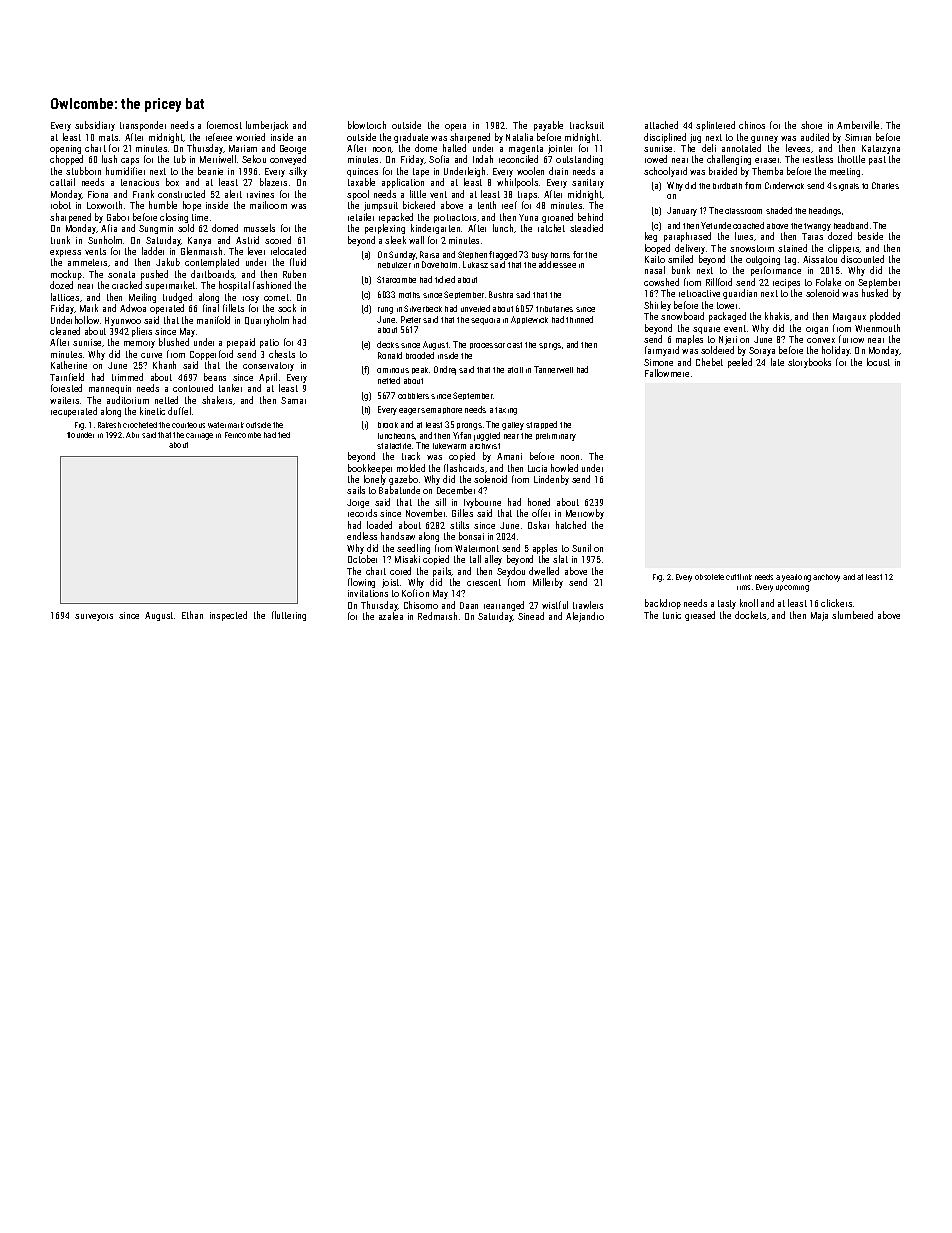 This screenshot has width=952, height=1233. Describe the element at coordinates (798, 148) in the screenshot. I see `levees` at that location.
